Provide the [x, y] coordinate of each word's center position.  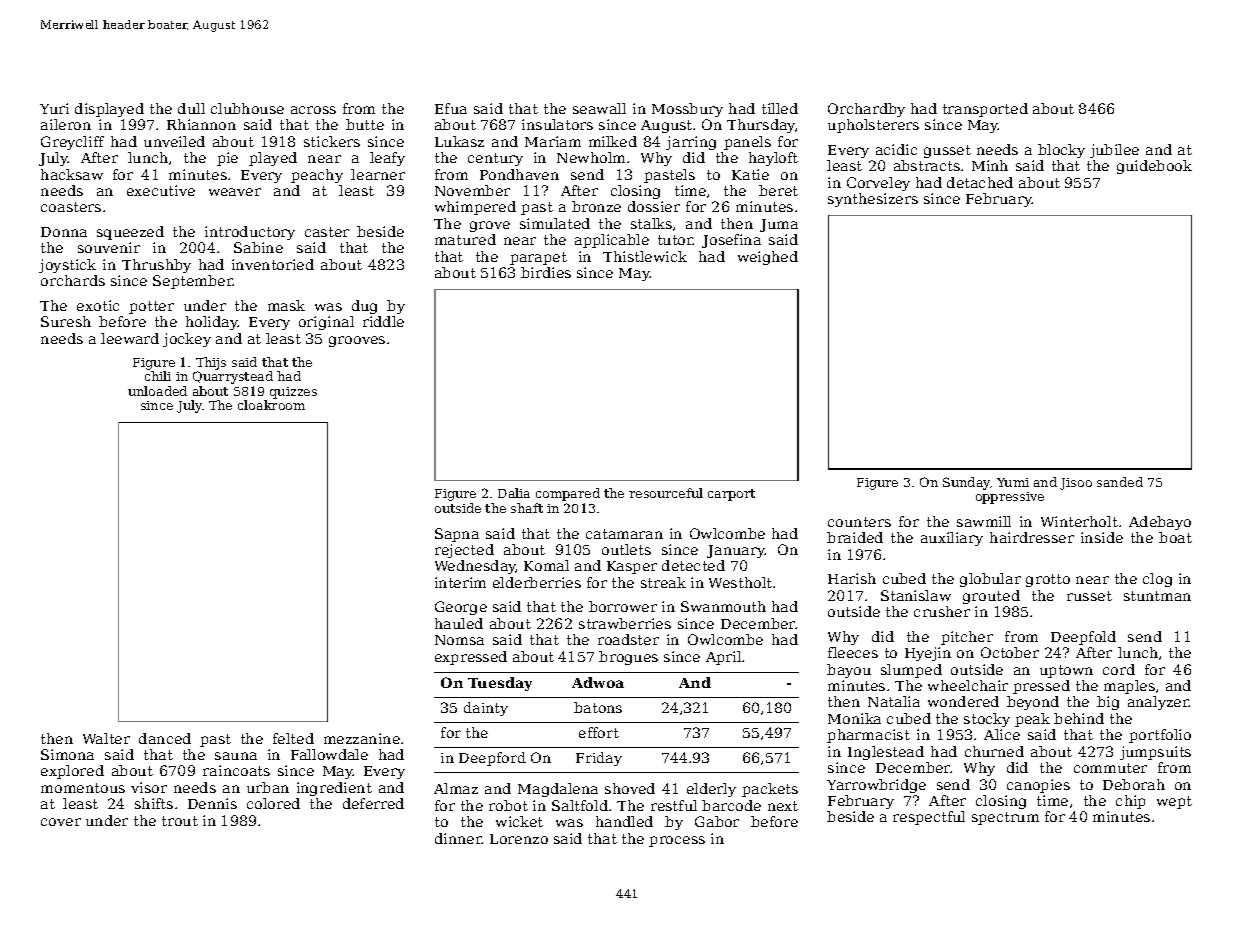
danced [165, 738]
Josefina [731, 241]
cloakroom [271, 405]
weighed [768, 258]
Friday [599, 759]
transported [985, 110]
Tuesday [500, 684]
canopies [1038, 786]
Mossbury [687, 110]
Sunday [966, 483]
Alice [1002, 734]
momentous [83, 788]
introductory [250, 233]
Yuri [54, 108]
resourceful [666, 493]
